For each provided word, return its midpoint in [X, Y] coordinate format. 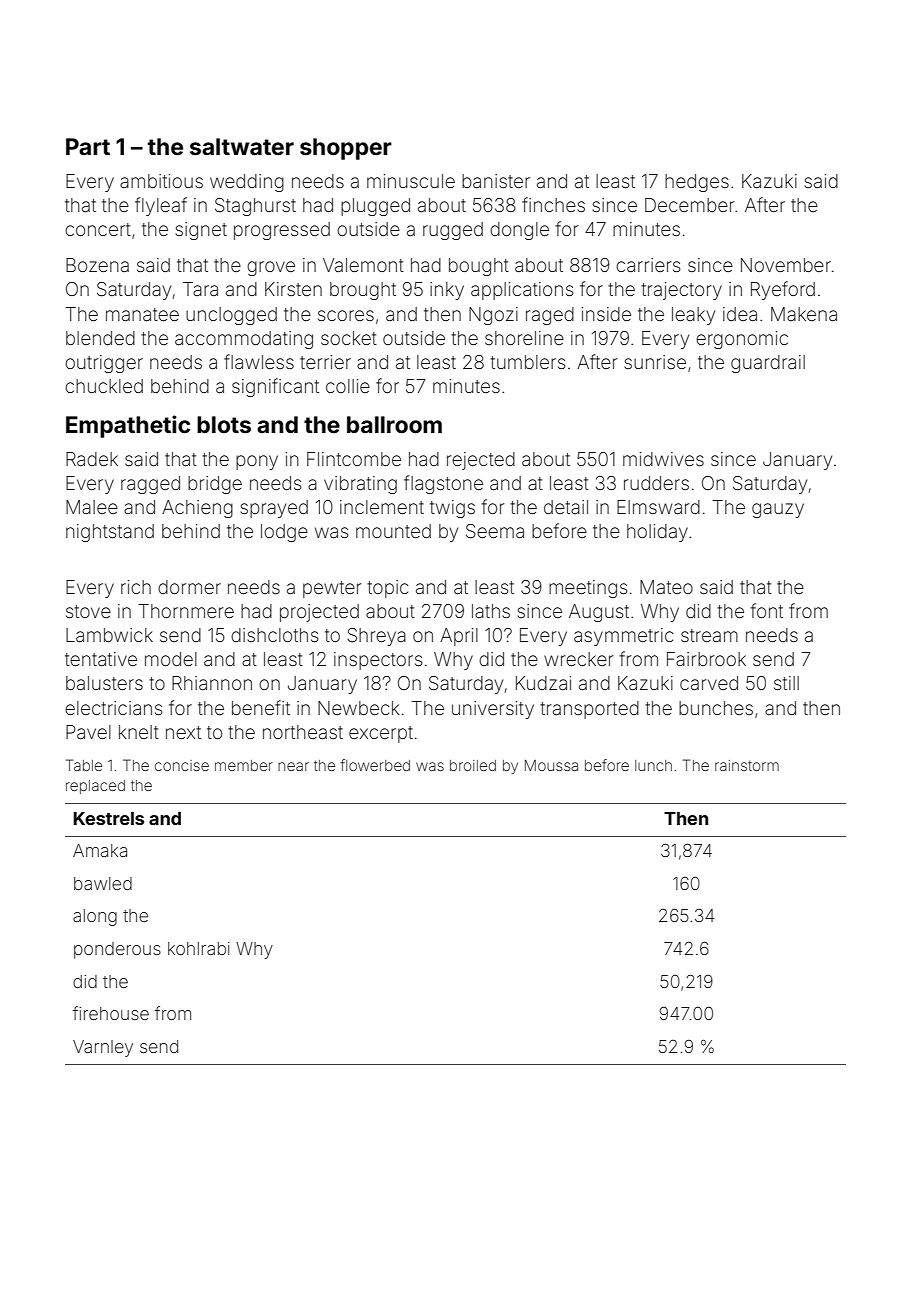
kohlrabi [199, 948]
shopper [346, 149]
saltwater [242, 147]
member [244, 765]
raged [550, 316]
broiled [473, 765]
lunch [653, 765]
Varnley [103, 1048]
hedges [697, 183]
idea [740, 314]
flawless [259, 361]
